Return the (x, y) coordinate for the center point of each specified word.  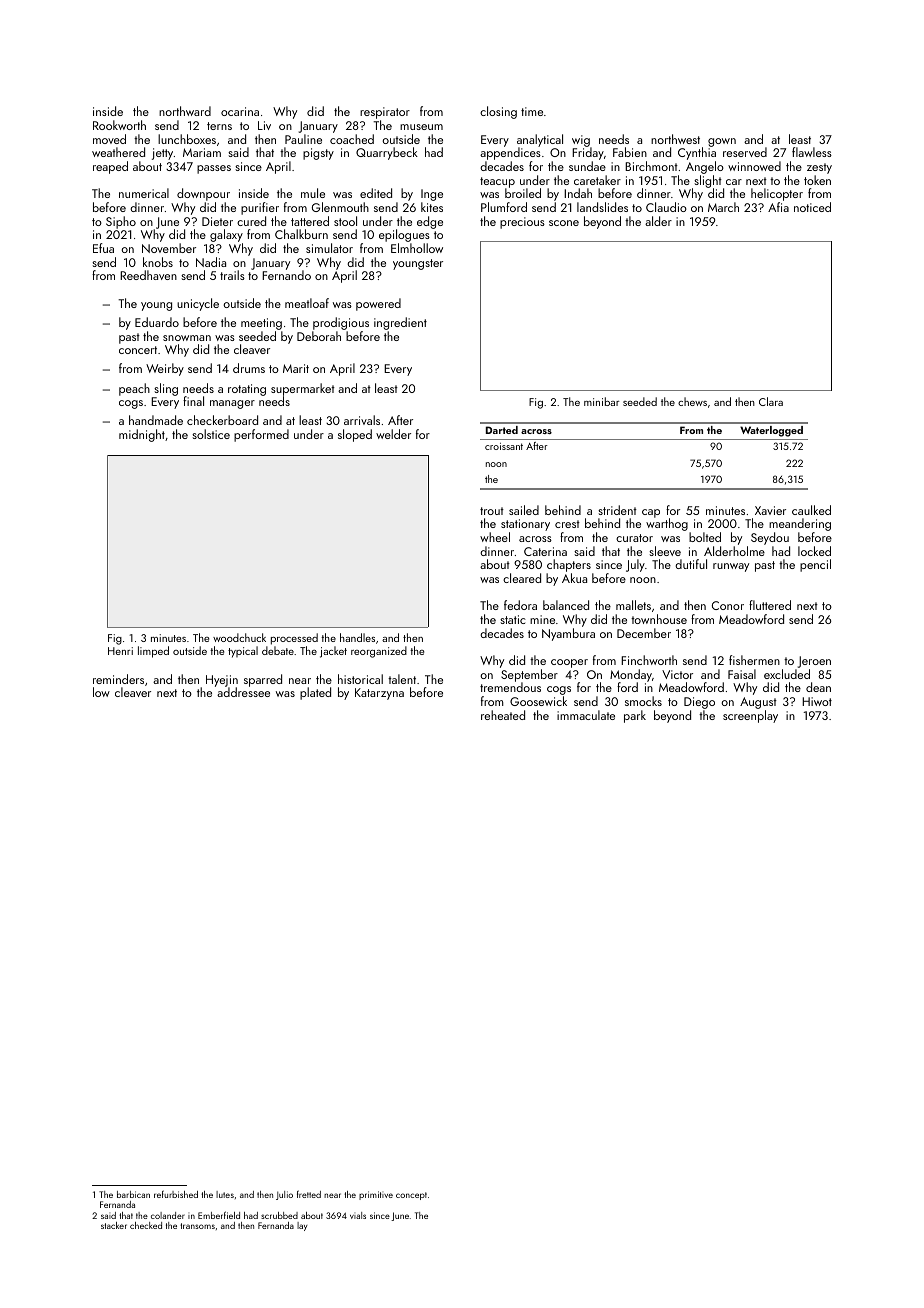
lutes (225, 1194)
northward (185, 111)
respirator (385, 113)
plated (315, 693)
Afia (778, 207)
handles (357, 637)
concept (411, 1196)
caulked (811, 510)
